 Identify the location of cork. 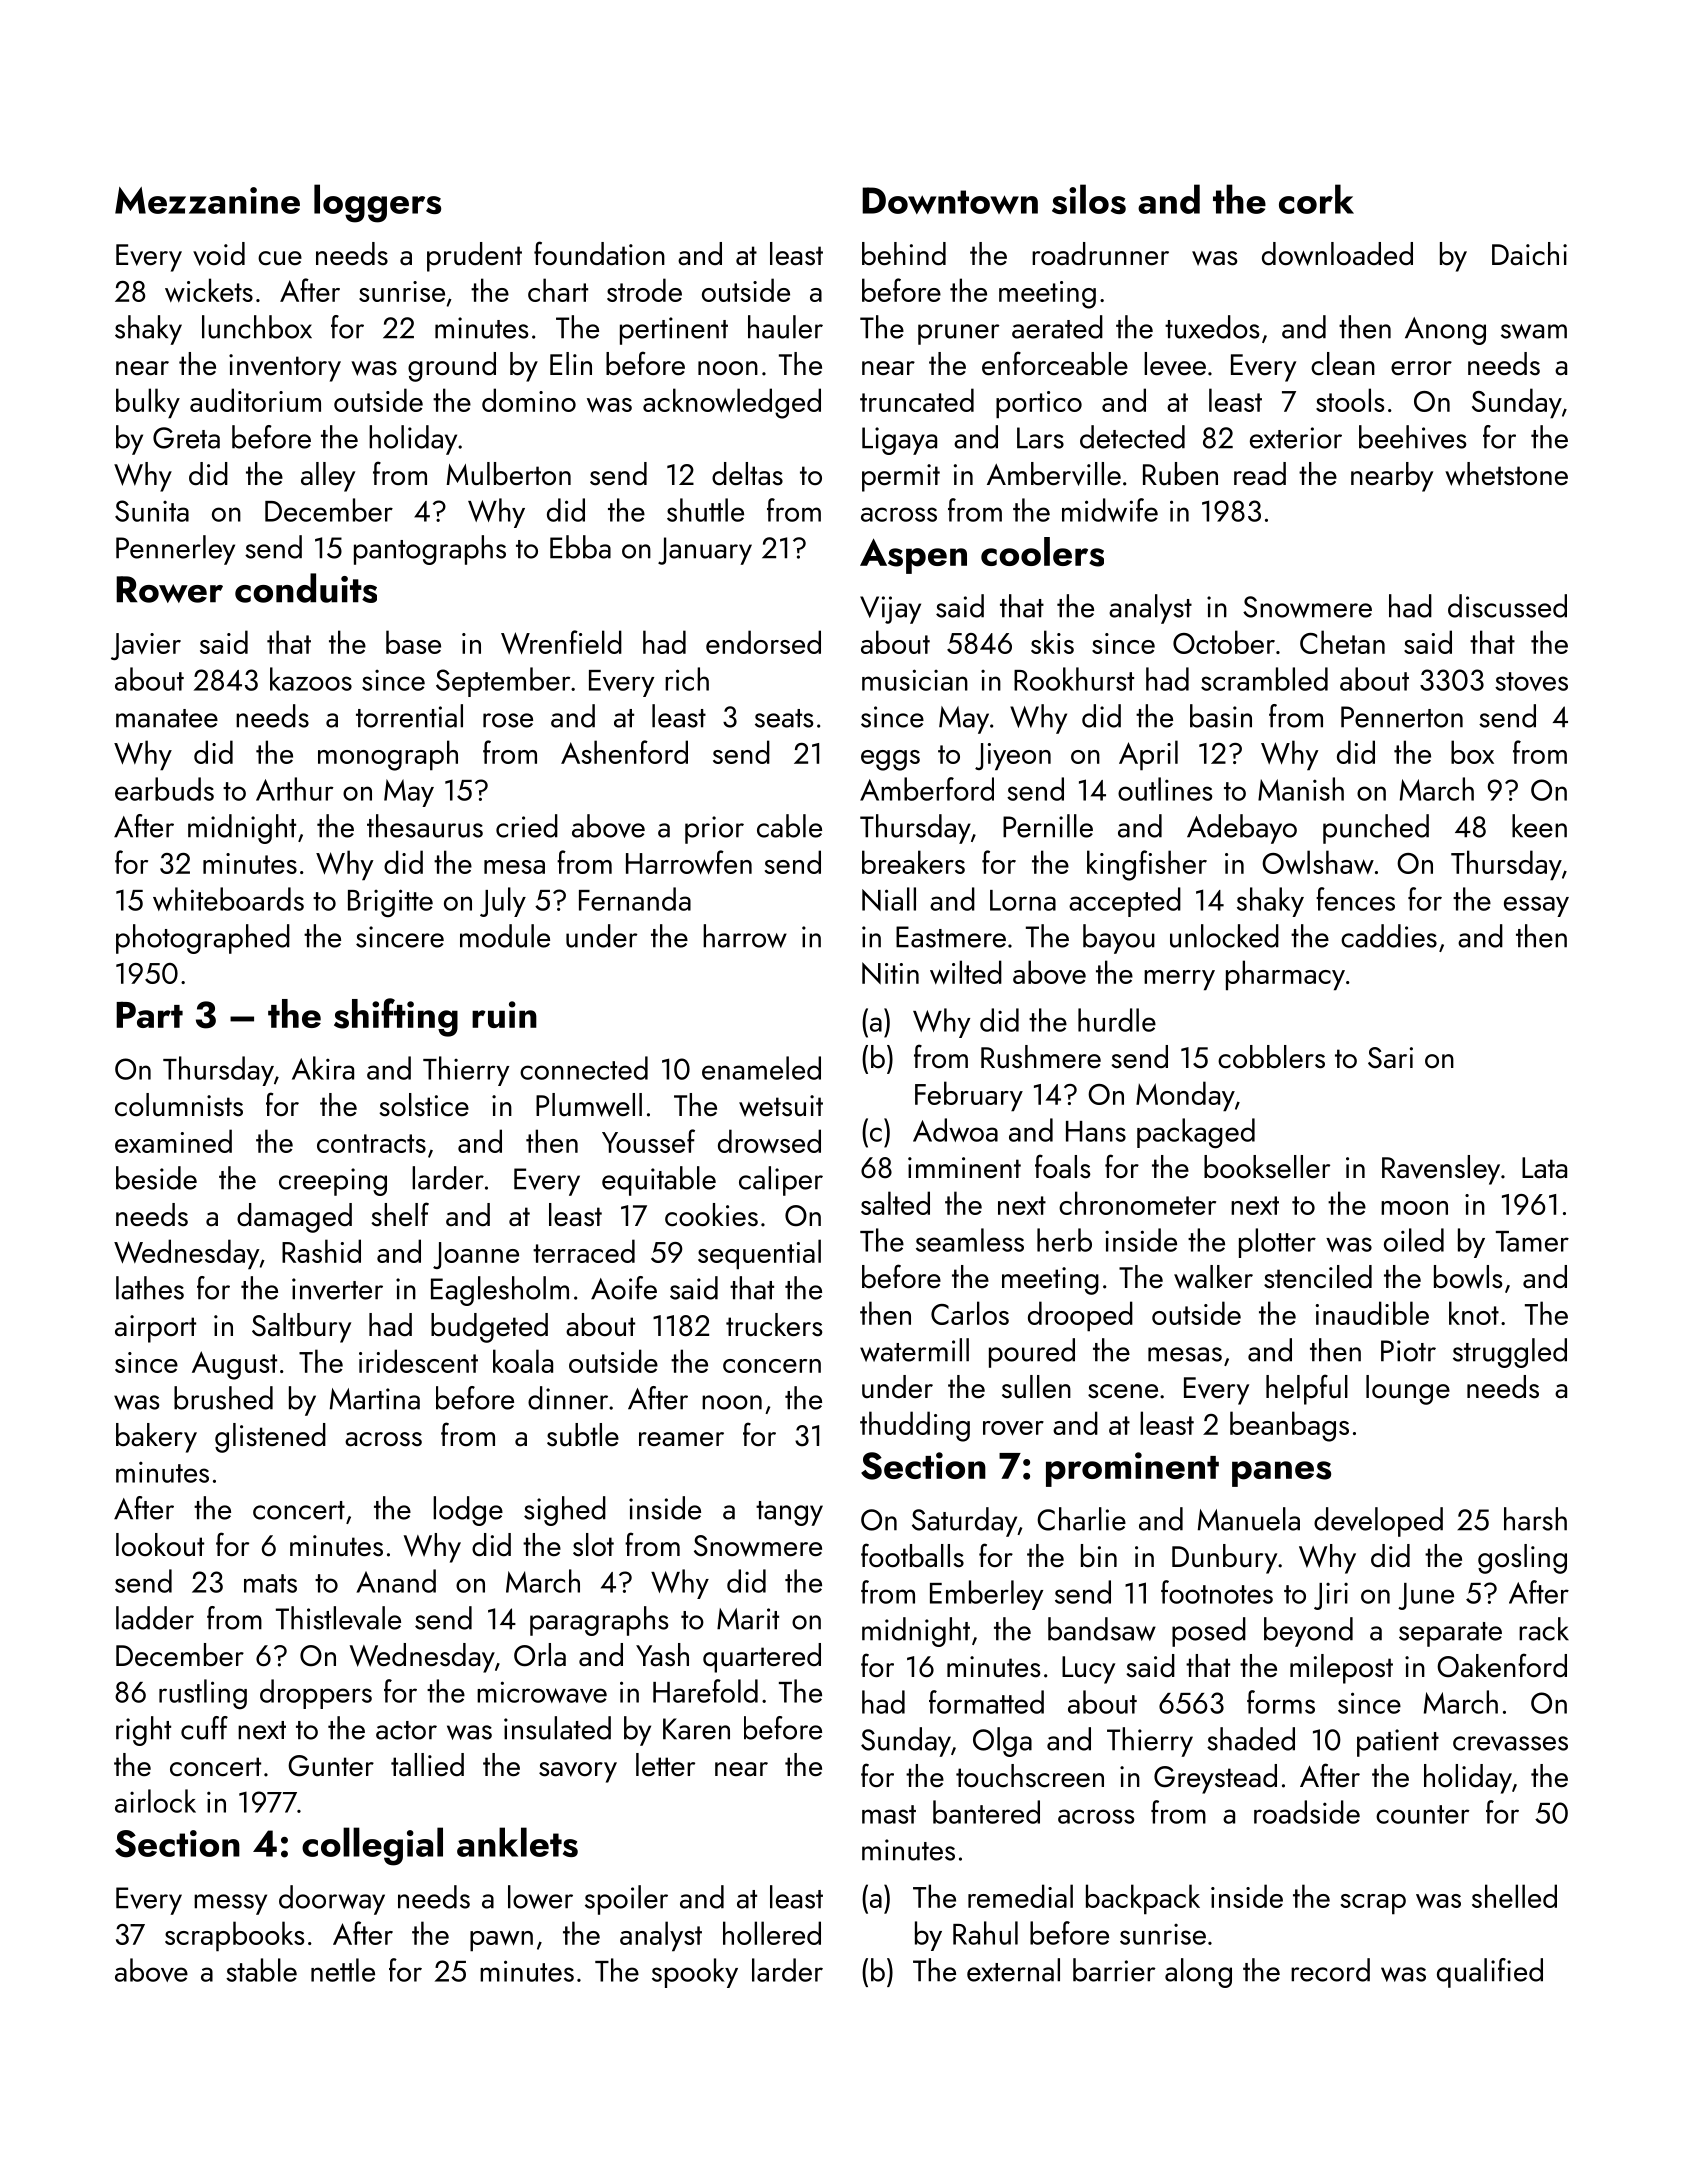
(1316, 199).
